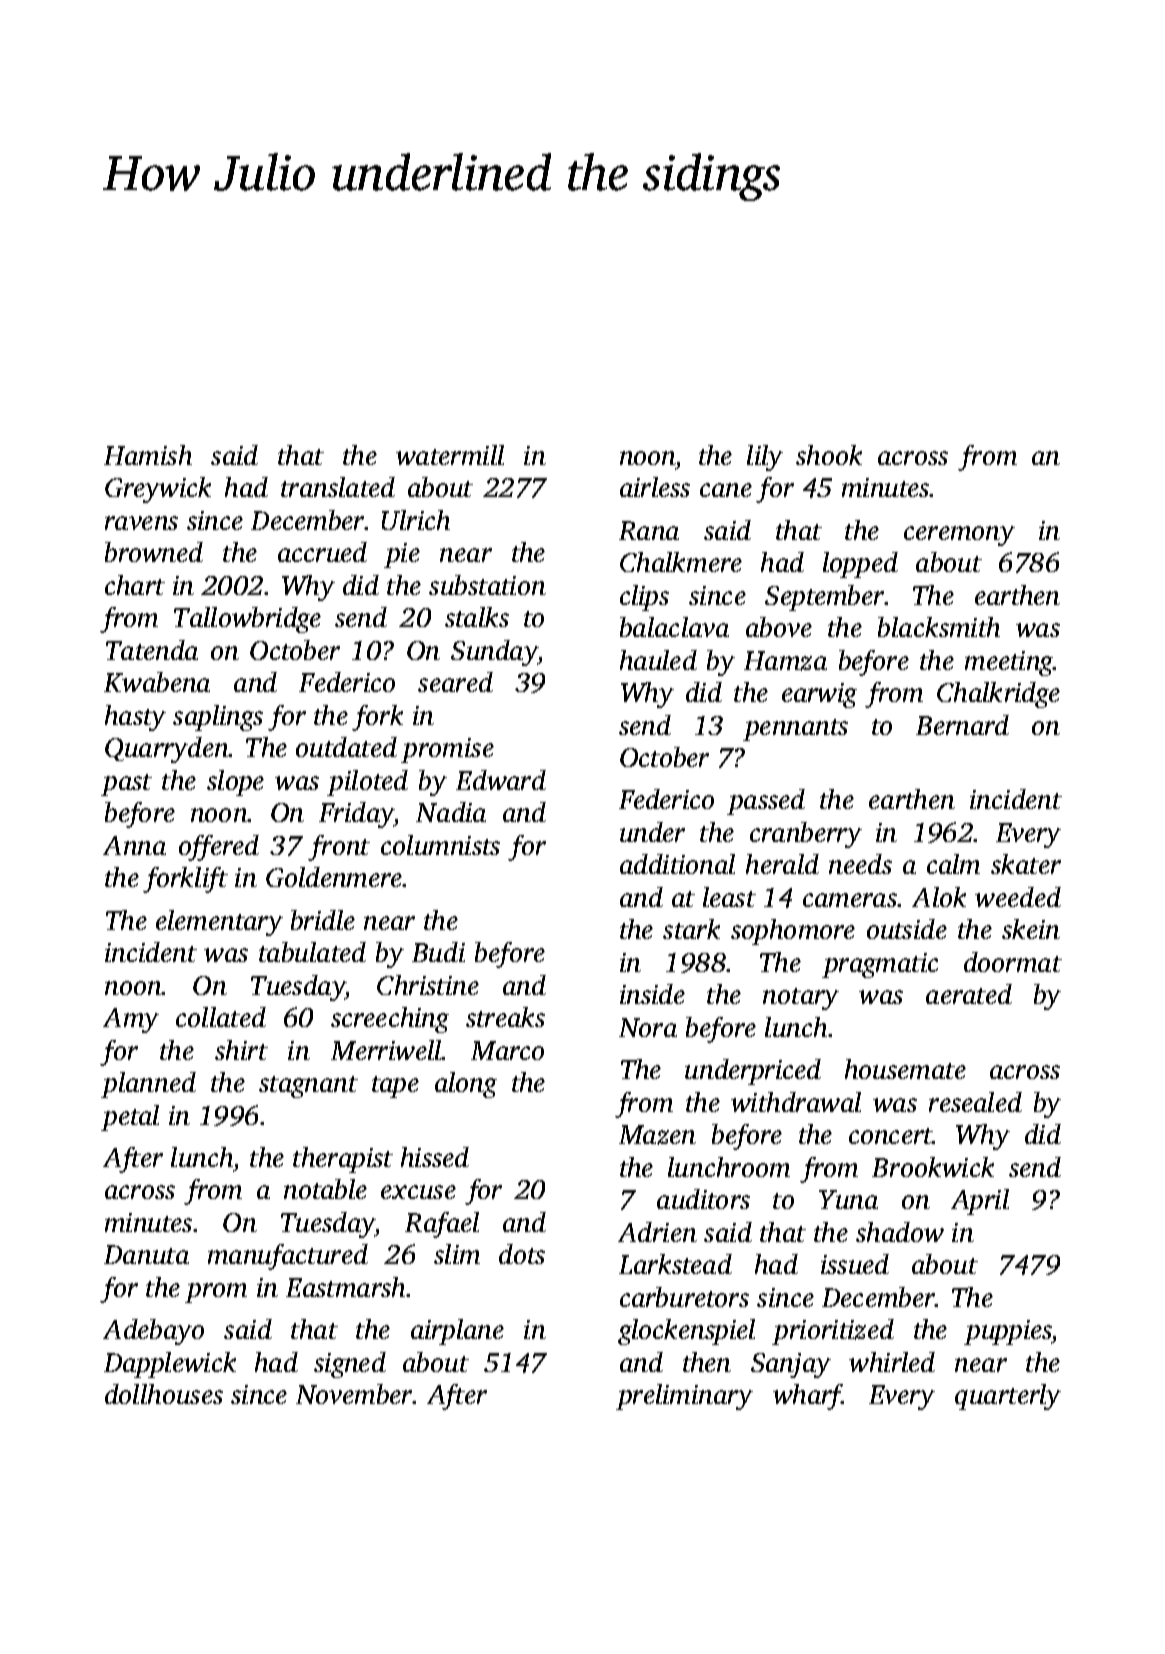 The height and width of the page is (1654, 1165). I want to click on Yuna, so click(848, 1199).
